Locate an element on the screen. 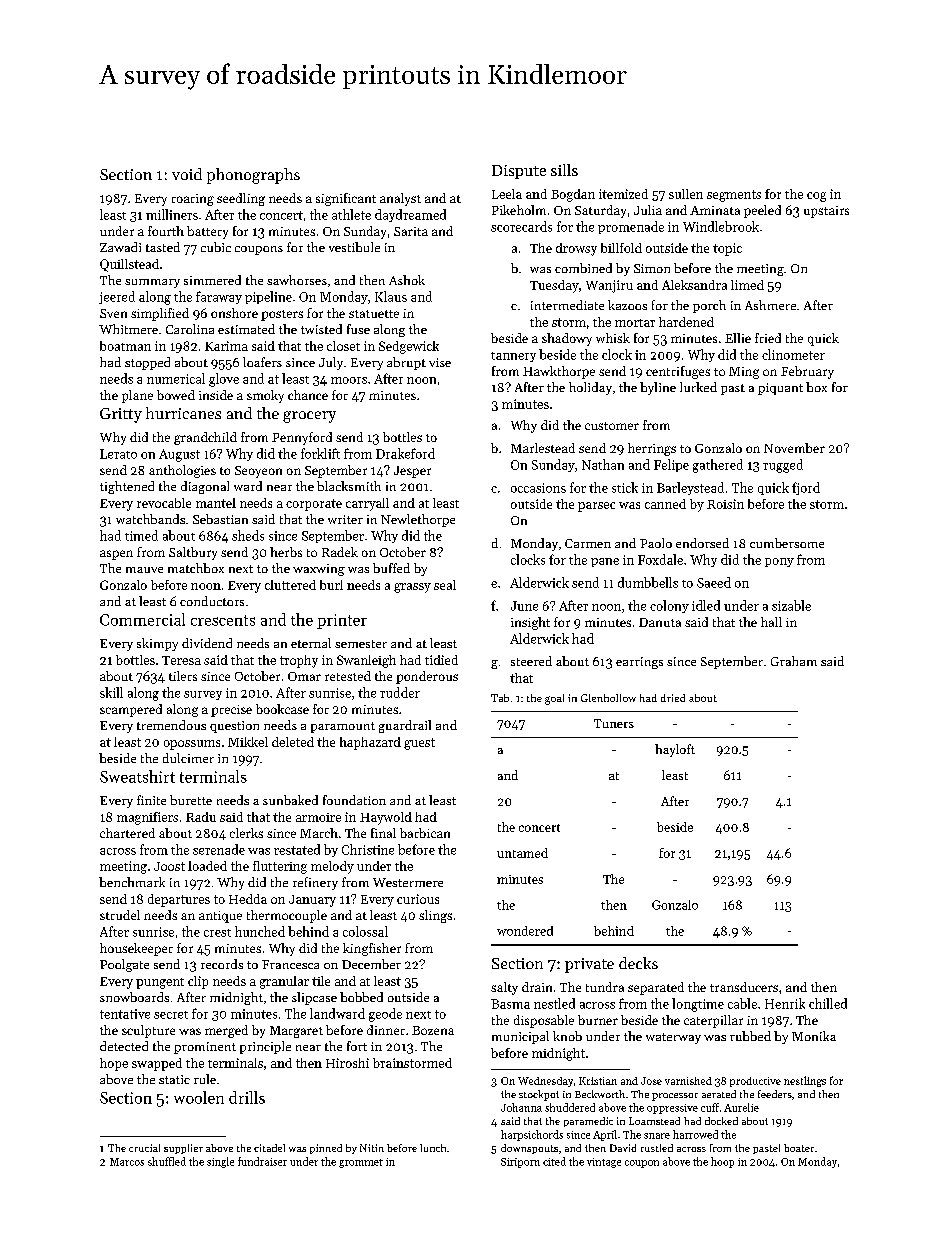 The image size is (952, 1233). analyst is located at coordinates (400, 199).
